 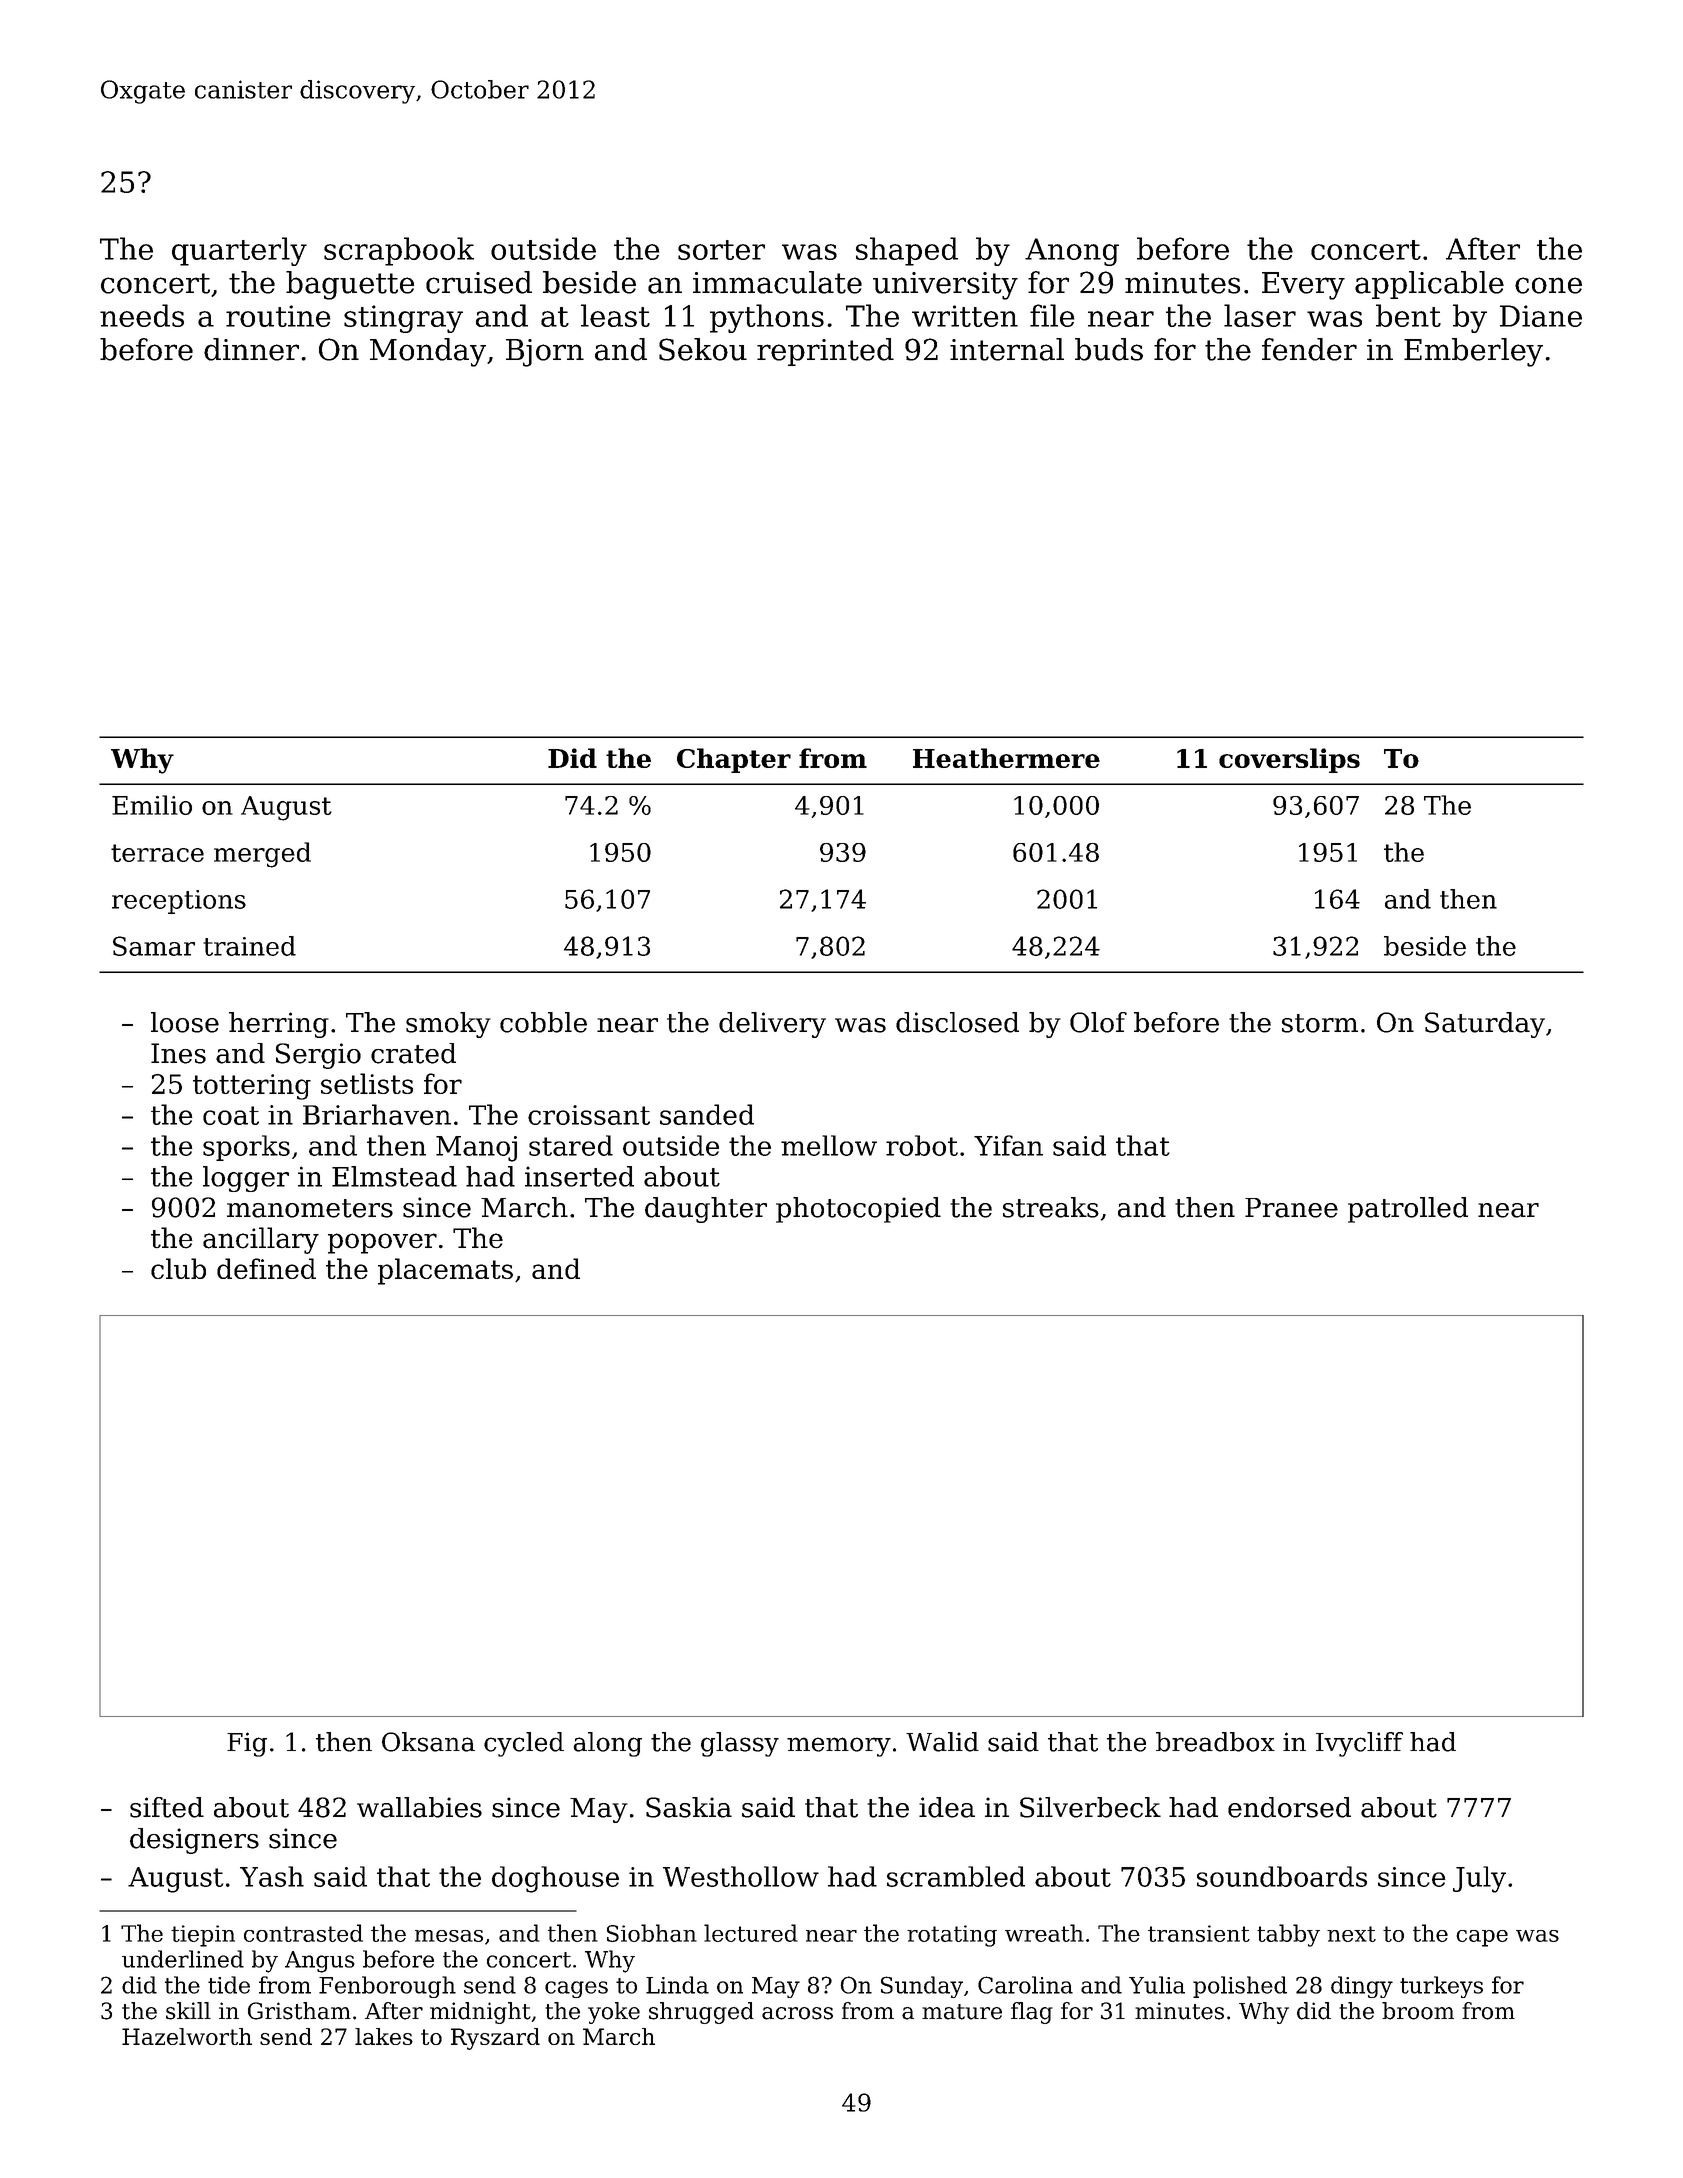 What do you see at coordinates (1289, 760) in the screenshot?
I see `coverslips` at bounding box center [1289, 760].
